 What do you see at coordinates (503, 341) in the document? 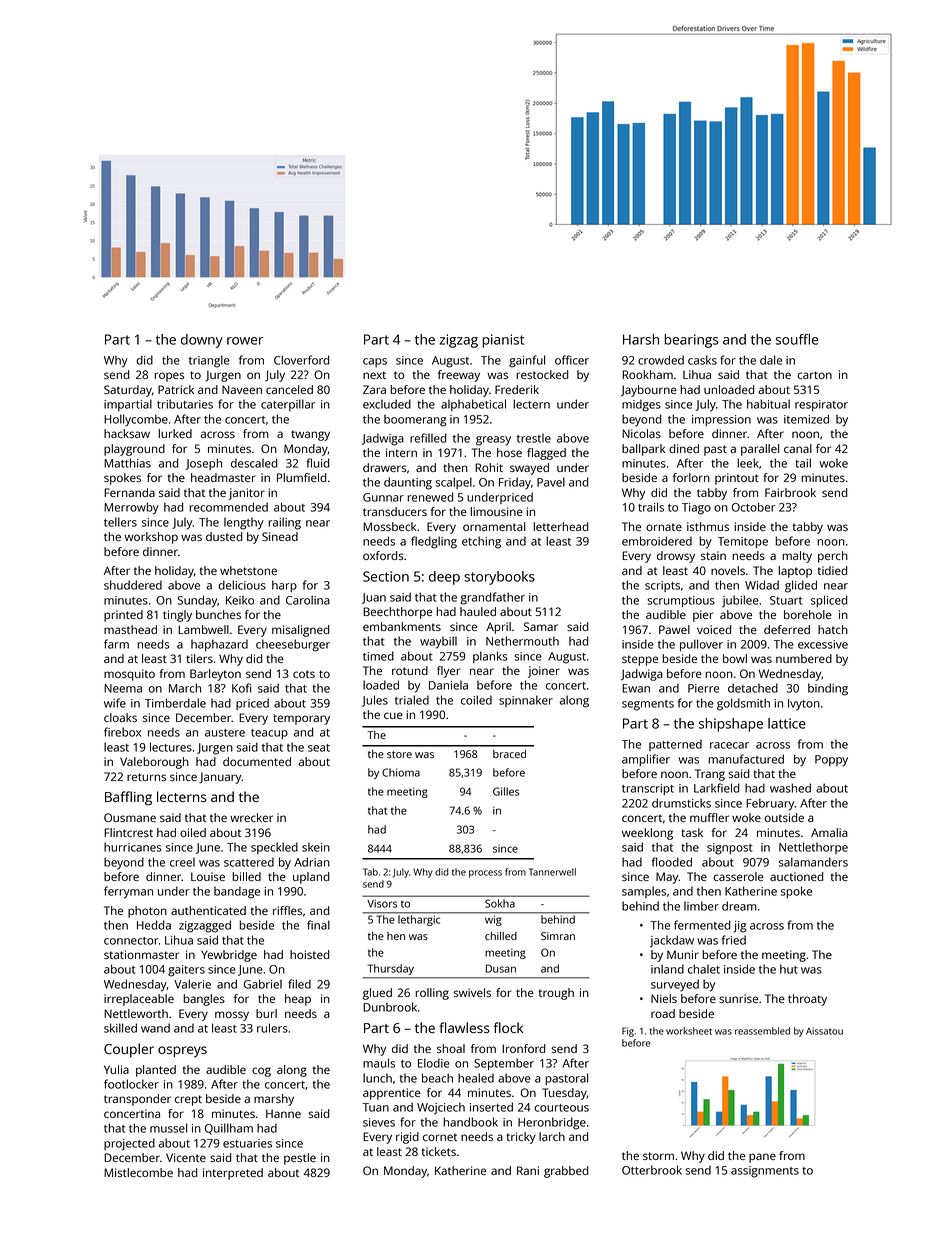
I see `pianist` at bounding box center [503, 341].
